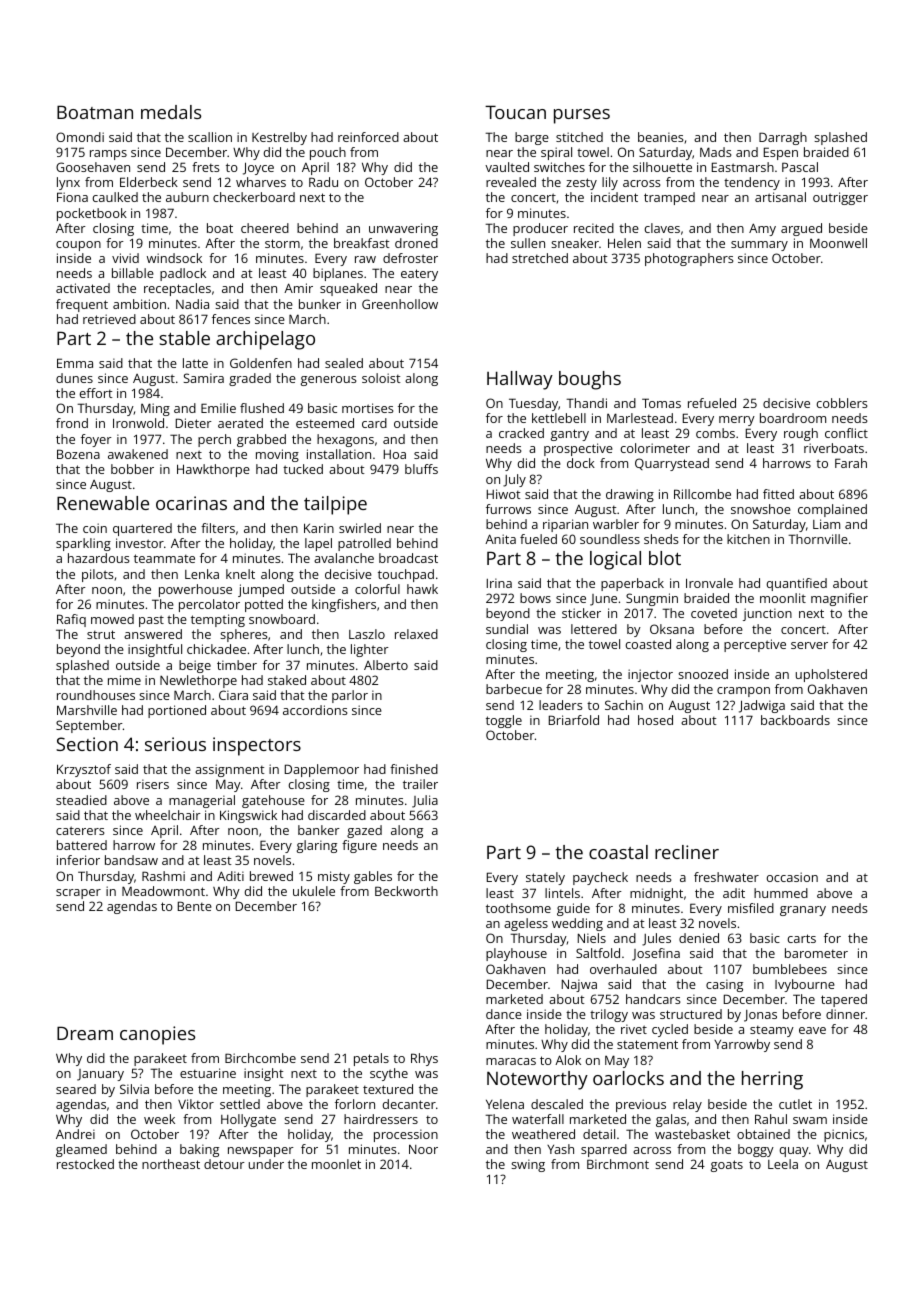  I want to click on tendency, so click(752, 183).
